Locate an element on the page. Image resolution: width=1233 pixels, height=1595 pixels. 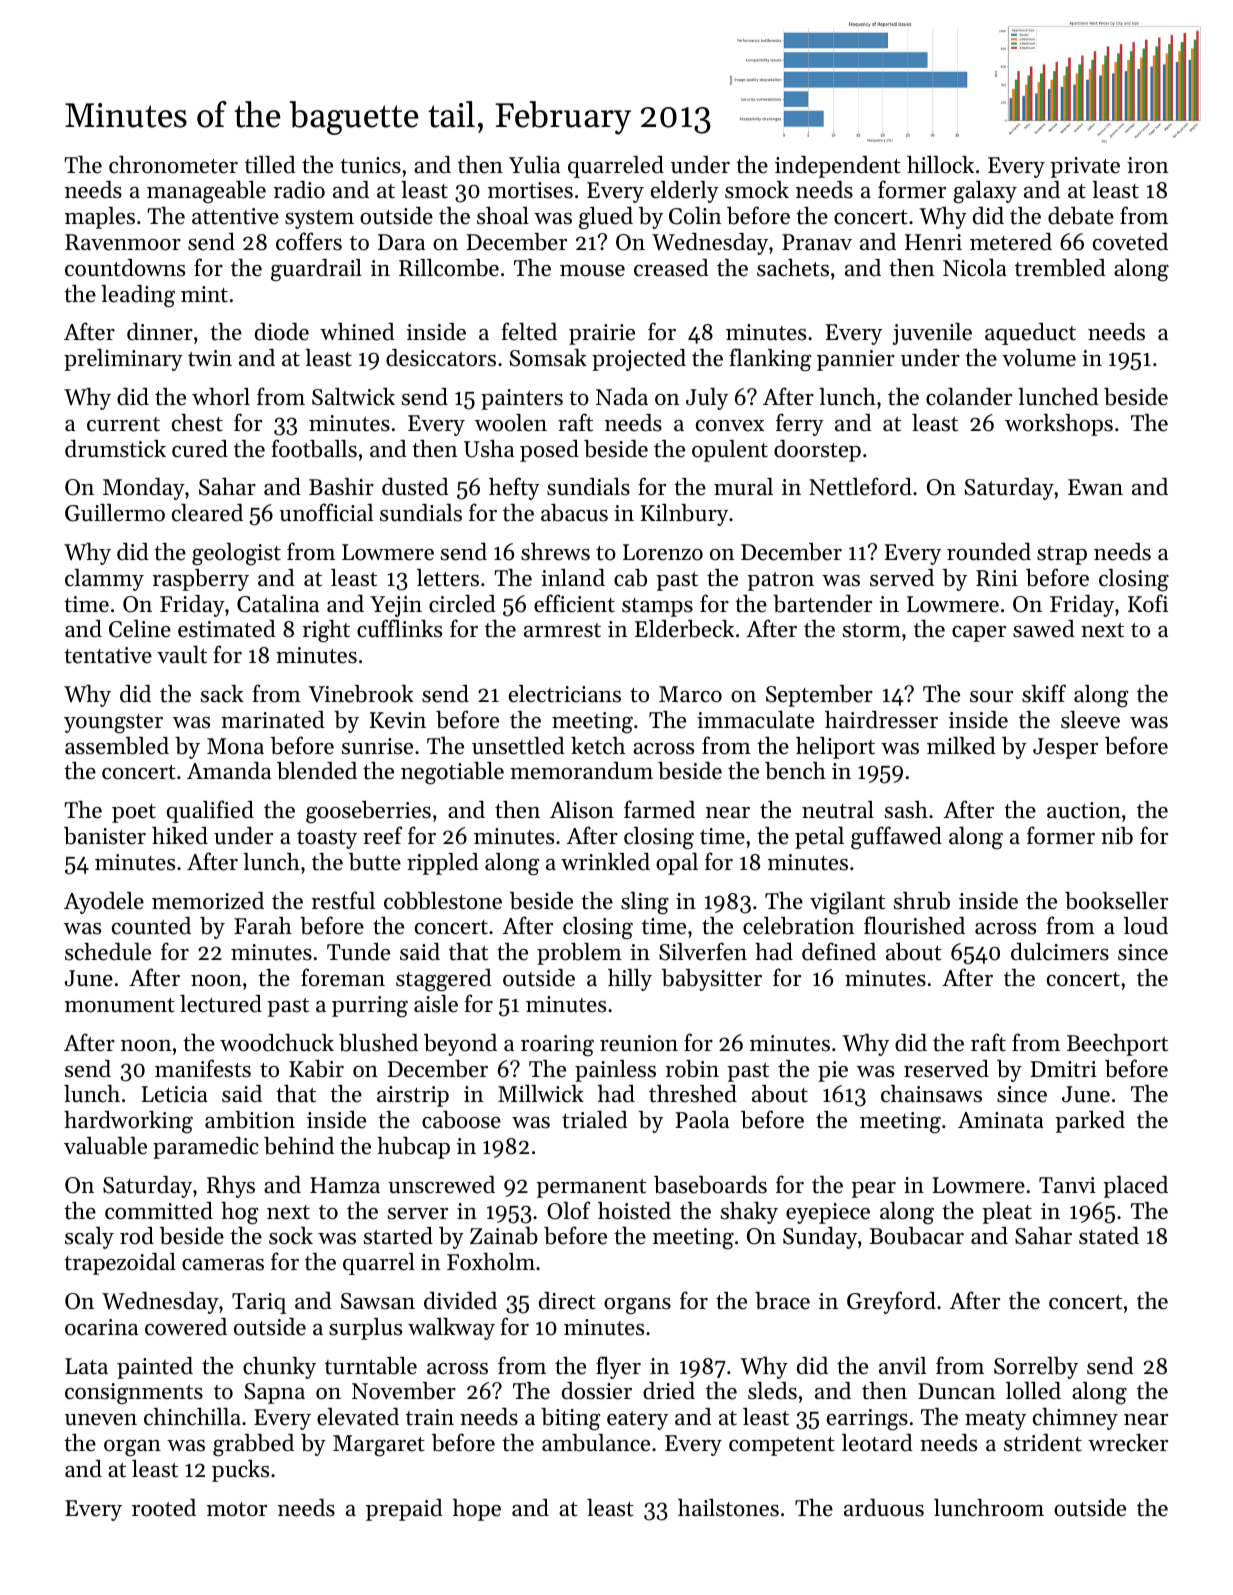
behind is located at coordinates (299, 1146).
